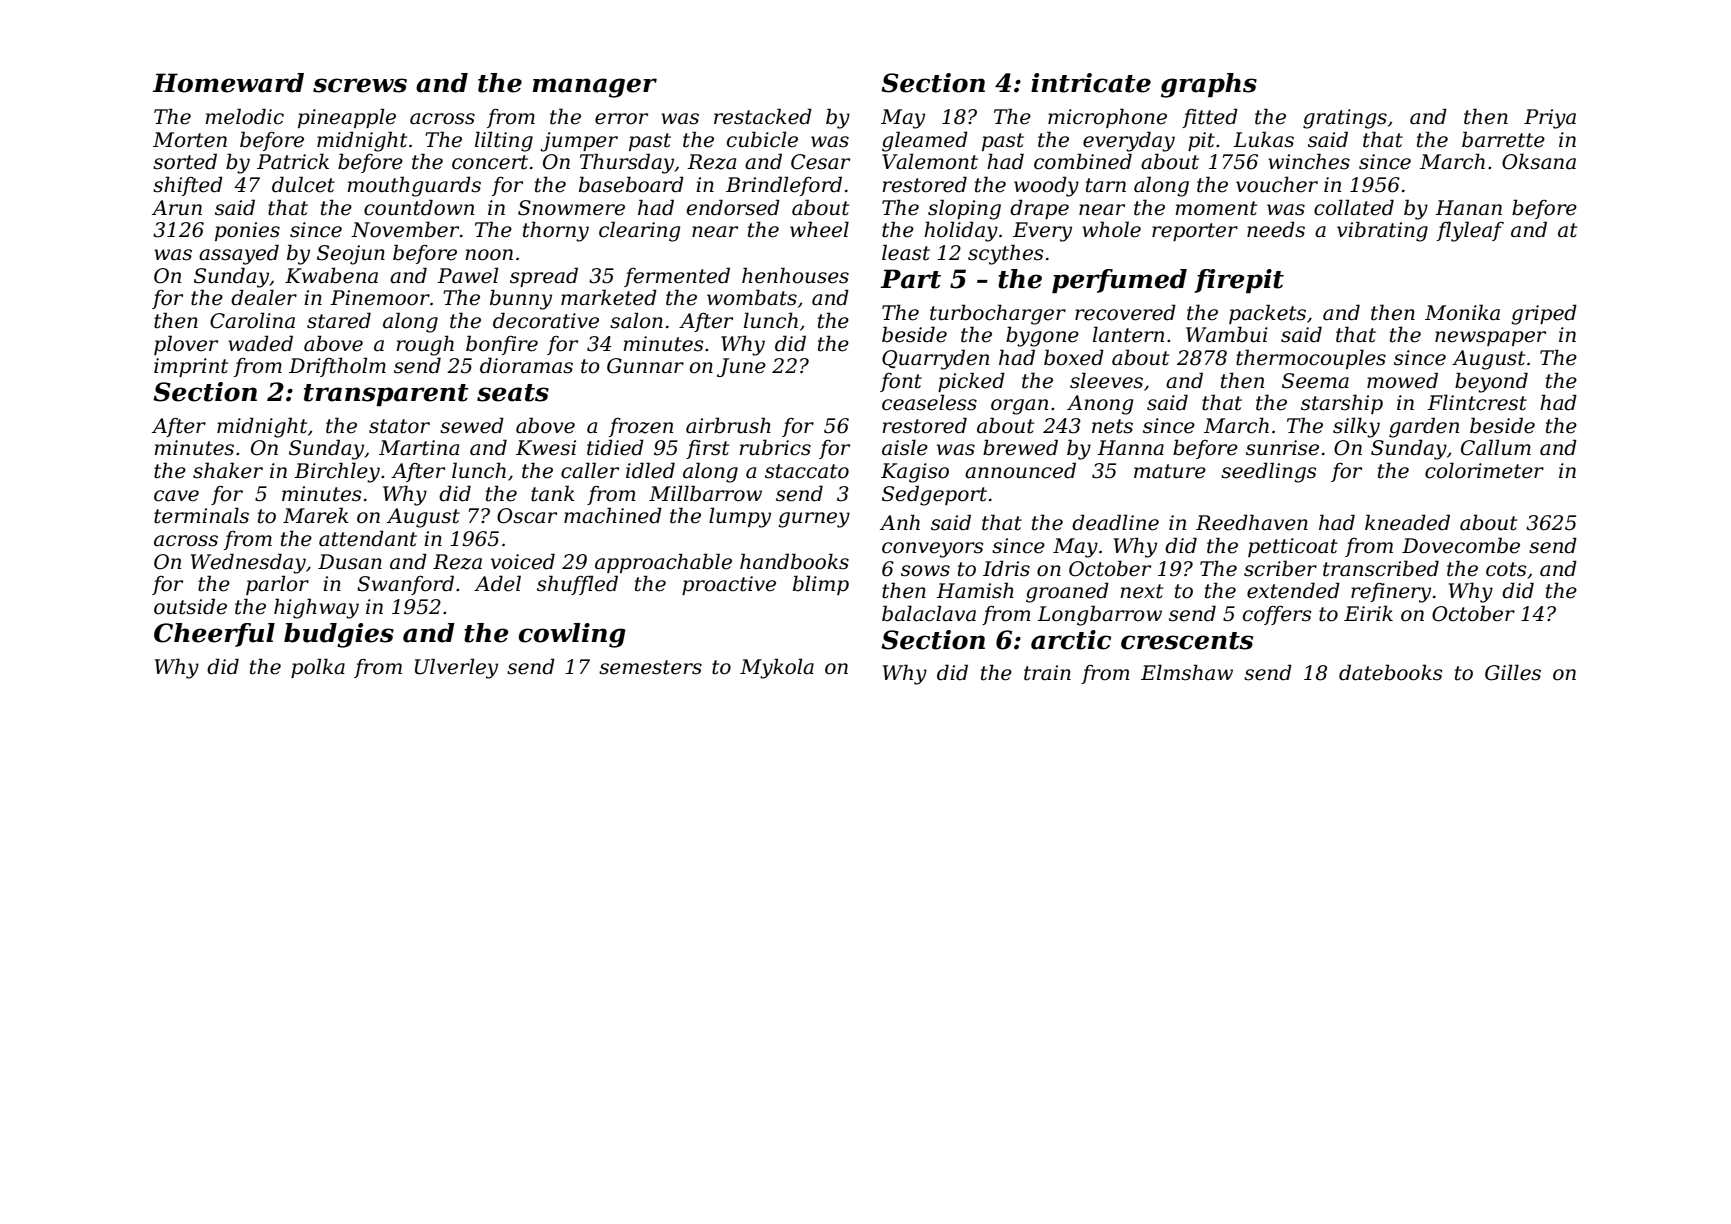 This document has width=1731, height=1224. What do you see at coordinates (1091, 83) in the document?
I see `intricate` at bounding box center [1091, 83].
